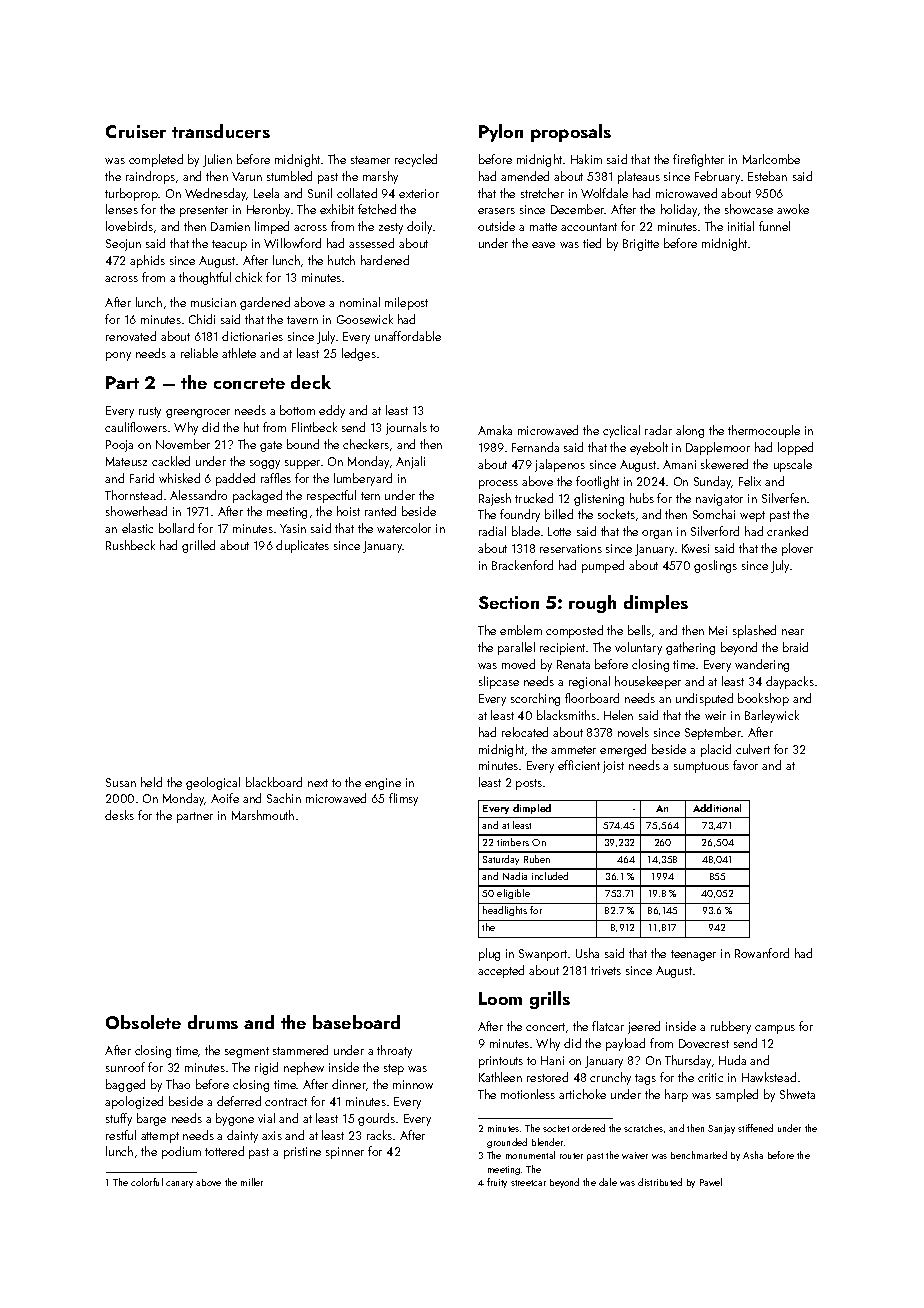 The height and width of the page is (1308, 924). I want to click on greengrocer, so click(198, 413).
